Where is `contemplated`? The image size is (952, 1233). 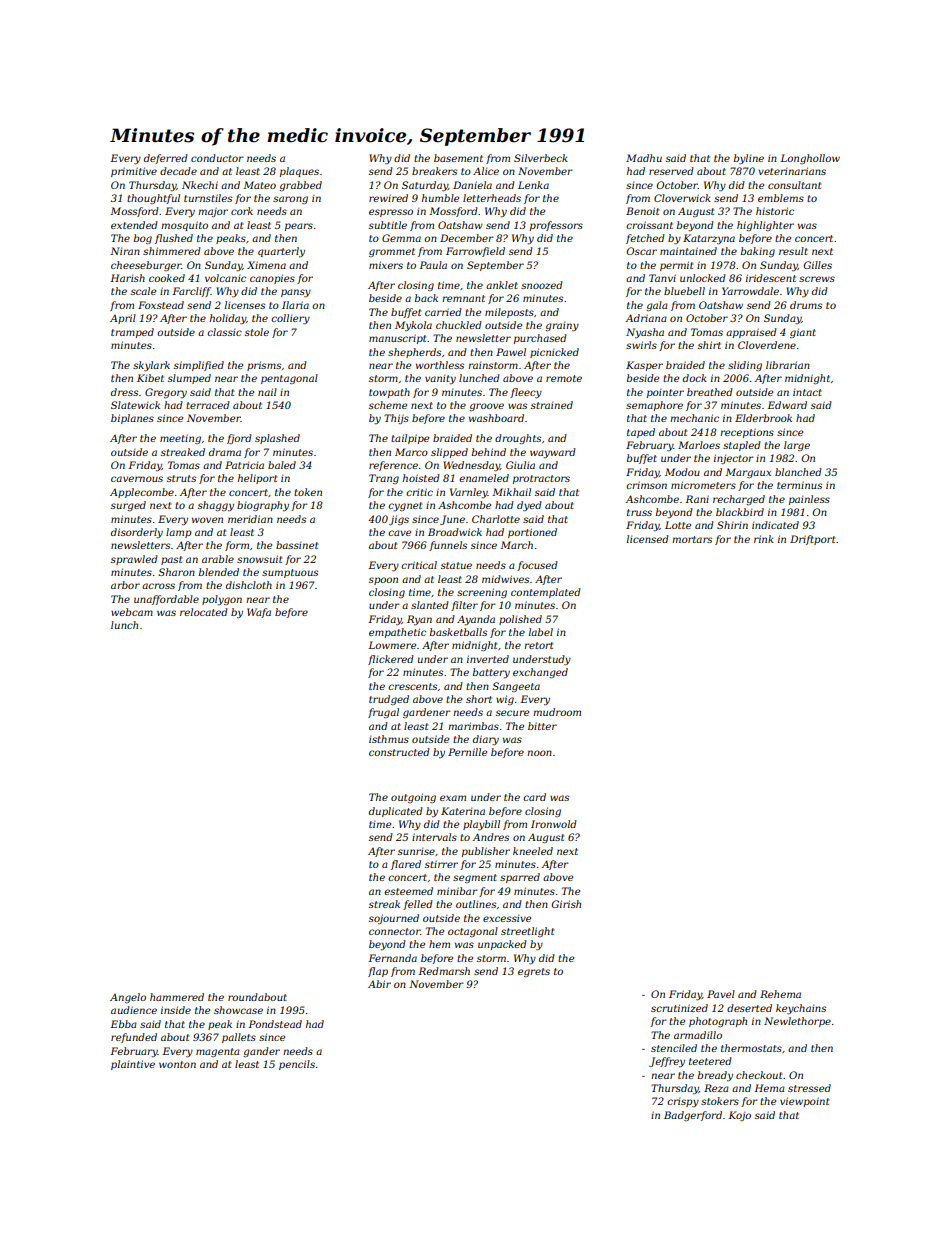
contemplated is located at coordinates (546, 593).
